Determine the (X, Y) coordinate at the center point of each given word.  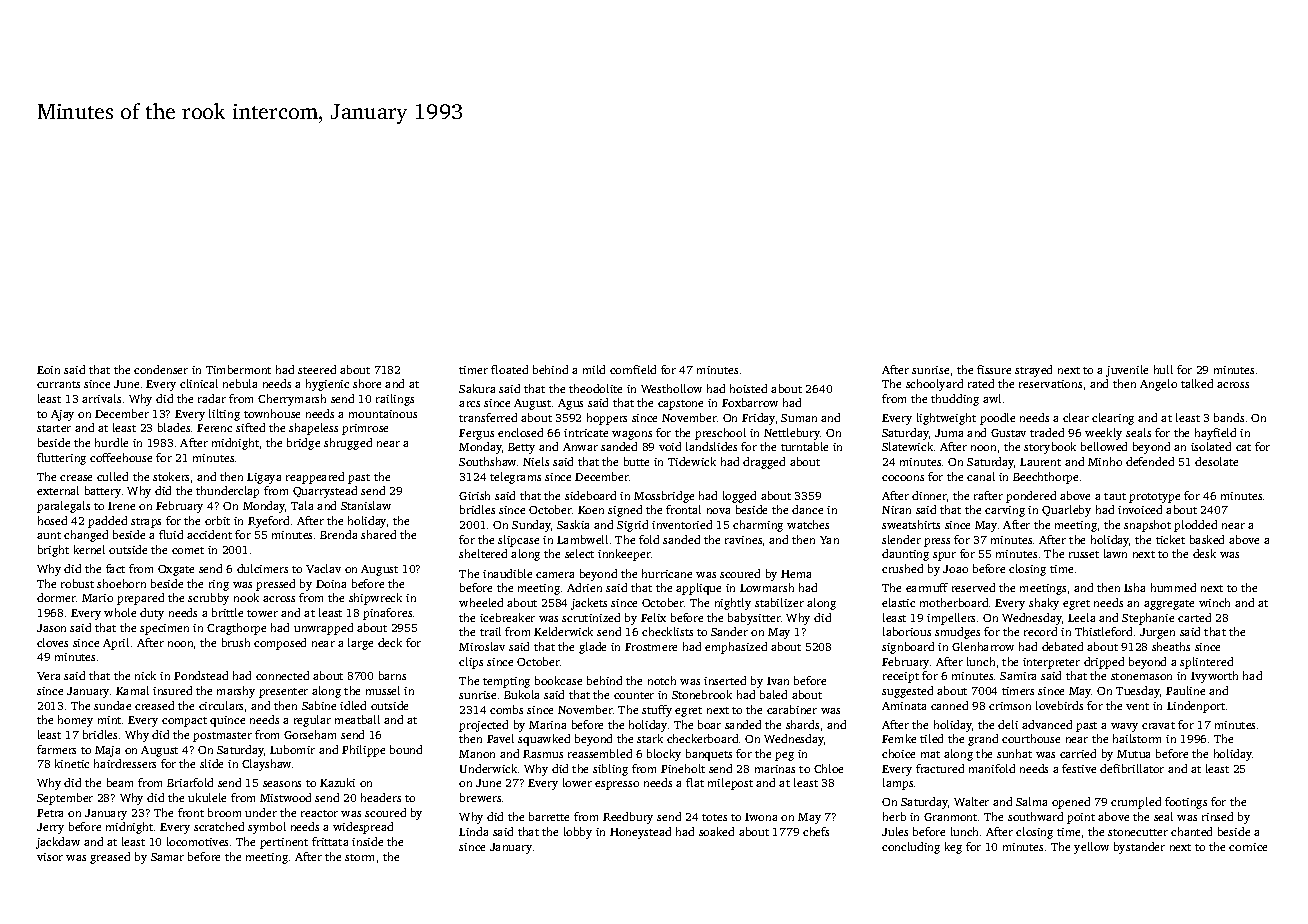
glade (592, 648)
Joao (955, 569)
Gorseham (310, 734)
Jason (51, 628)
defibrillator (1132, 768)
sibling (610, 770)
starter (54, 428)
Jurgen (1157, 633)
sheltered (483, 553)
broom (224, 812)
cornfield (633, 369)
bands (1229, 417)
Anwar (580, 447)
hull (1163, 369)
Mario (97, 598)
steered (317, 369)
